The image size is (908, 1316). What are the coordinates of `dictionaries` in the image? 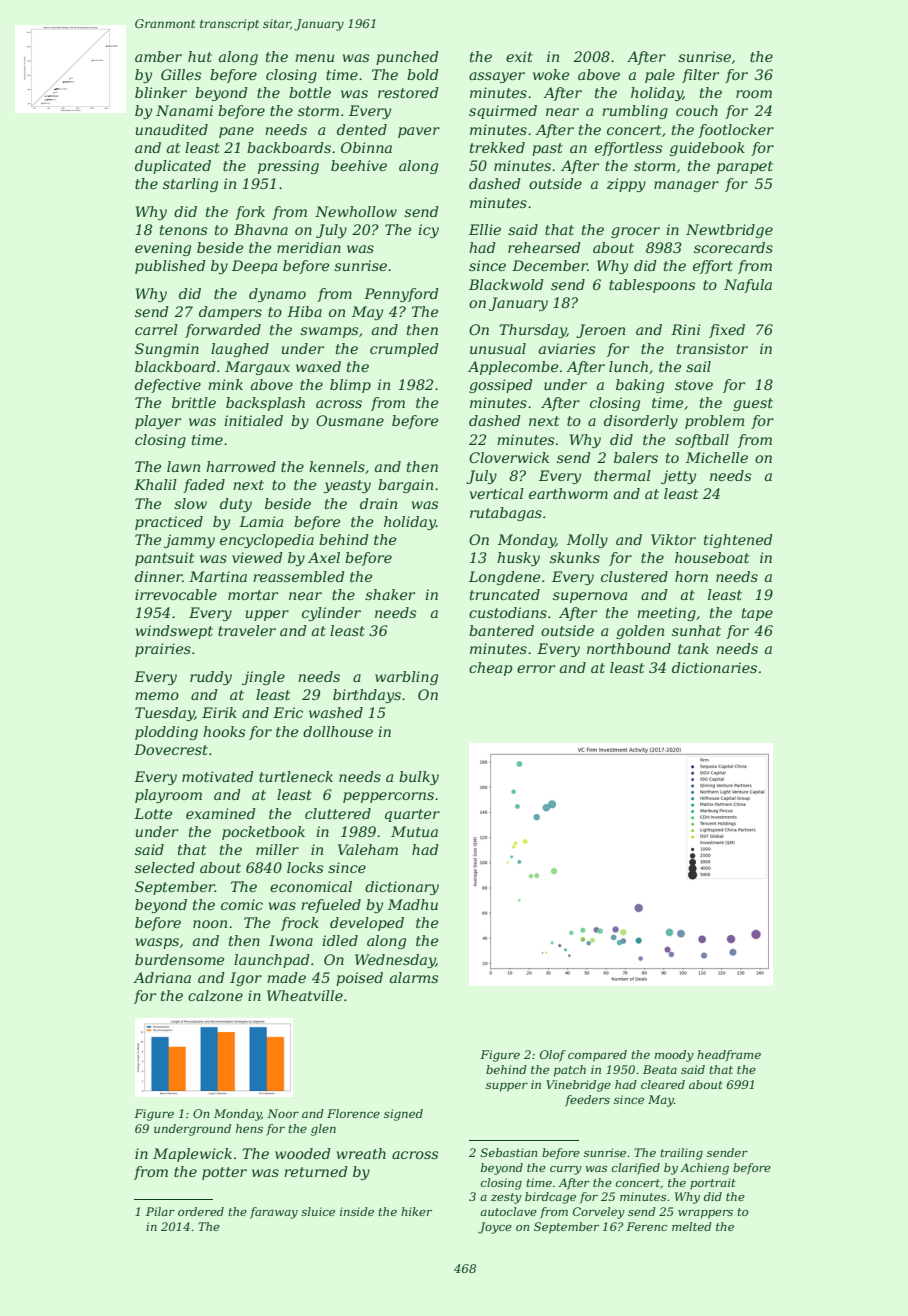 It's located at (714, 667).
